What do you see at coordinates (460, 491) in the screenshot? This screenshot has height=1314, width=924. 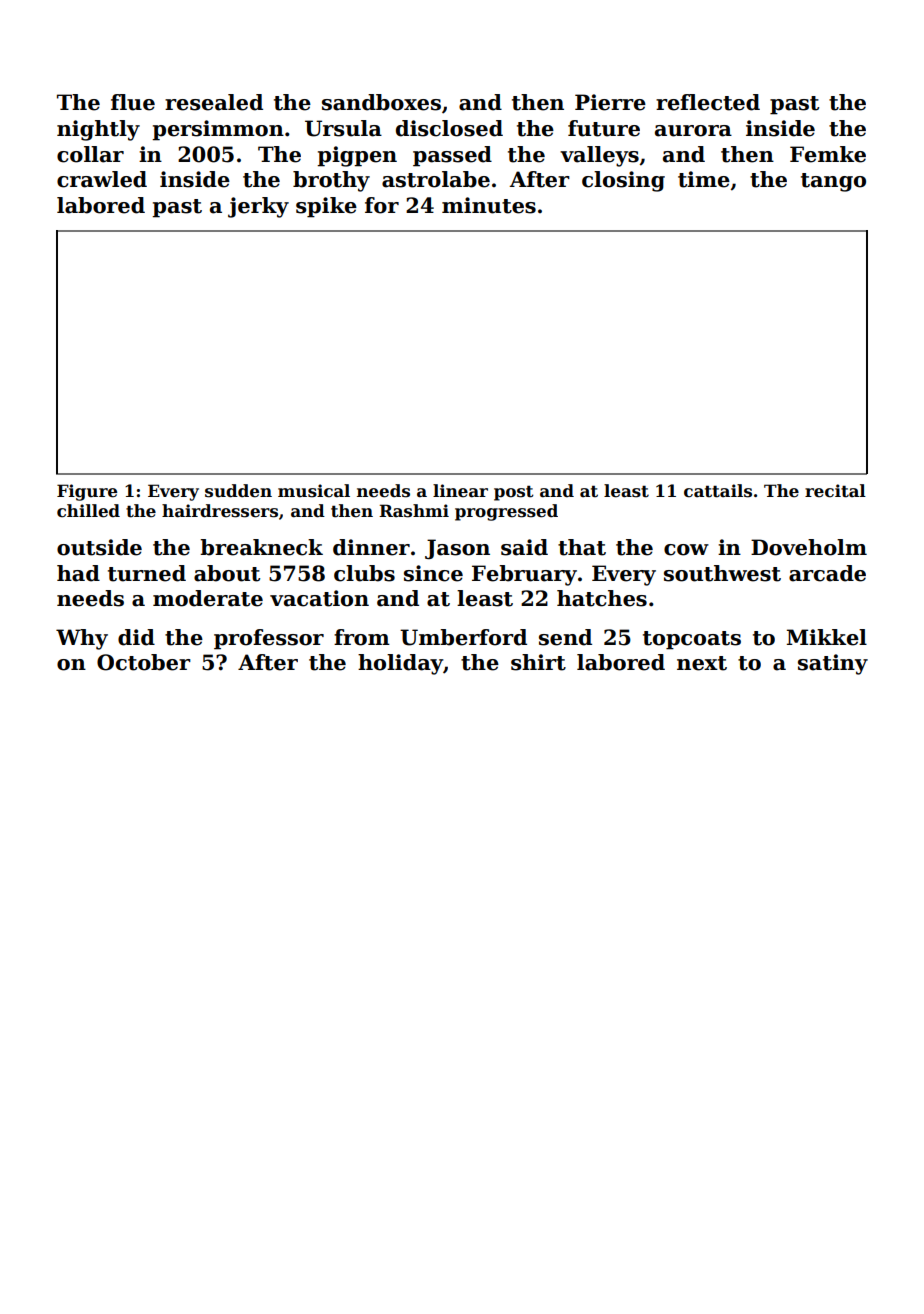 I see `linear` at bounding box center [460, 491].
